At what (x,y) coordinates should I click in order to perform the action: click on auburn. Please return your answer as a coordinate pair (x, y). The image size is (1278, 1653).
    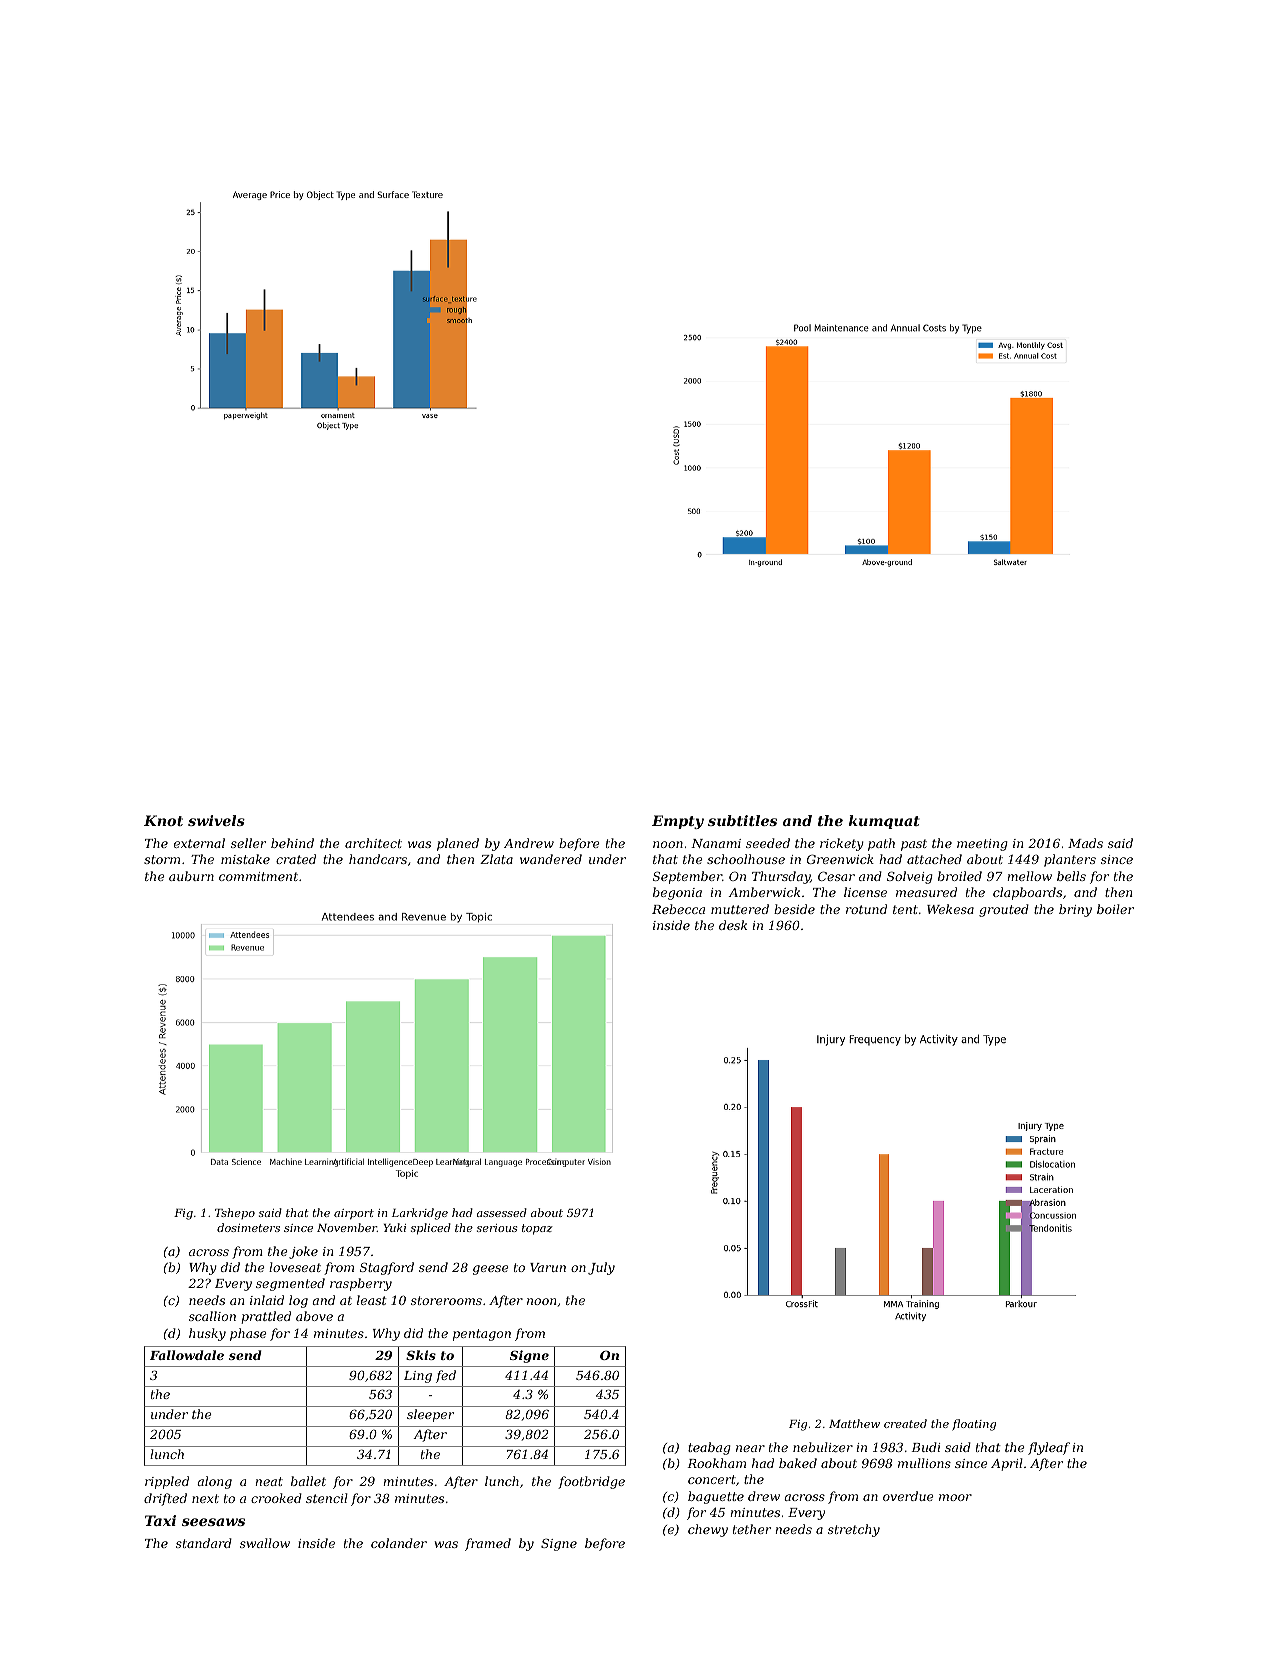
    Looking at the image, I should click on (191, 876).
